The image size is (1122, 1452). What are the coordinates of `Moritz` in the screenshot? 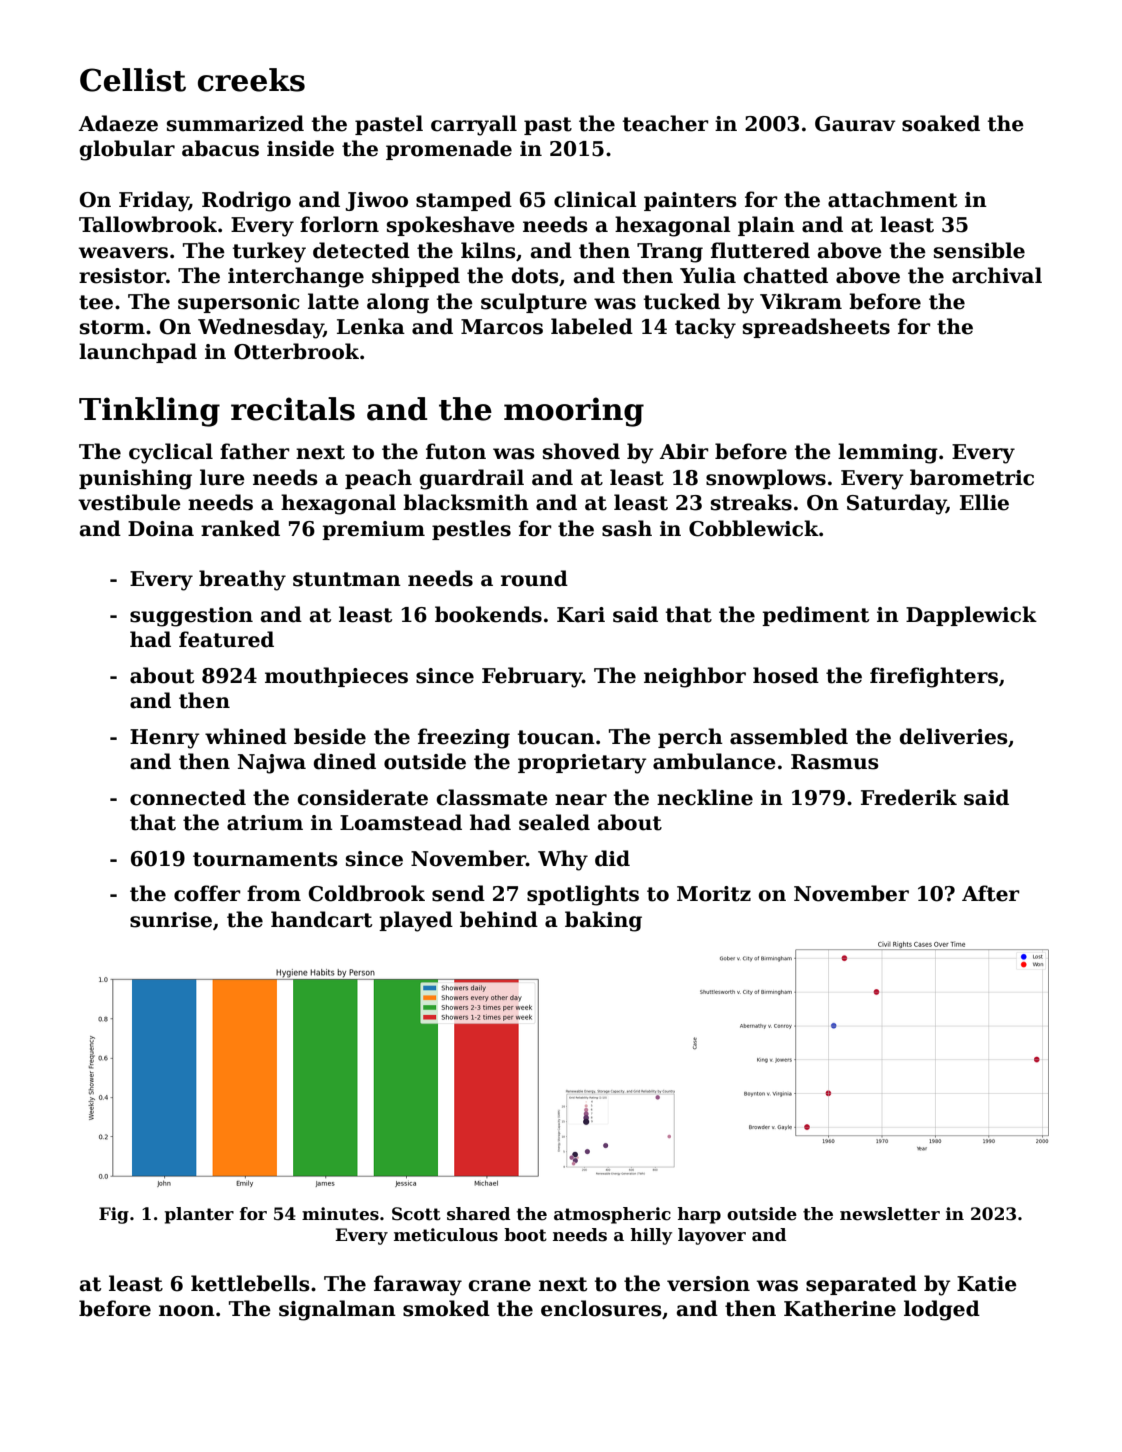 It's located at (714, 894).
